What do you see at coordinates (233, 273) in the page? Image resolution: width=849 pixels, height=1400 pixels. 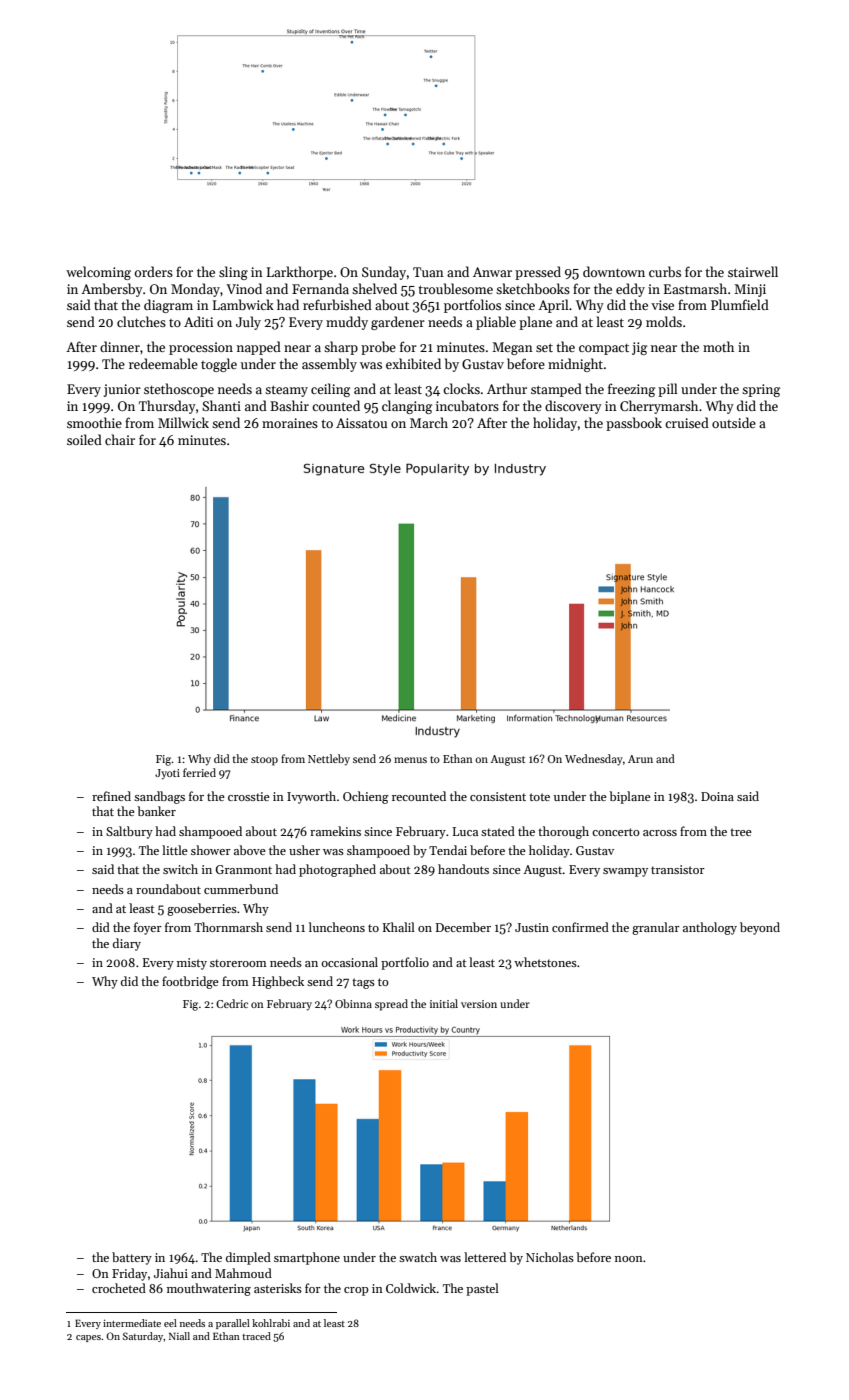 I see `sling` at bounding box center [233, 273].
